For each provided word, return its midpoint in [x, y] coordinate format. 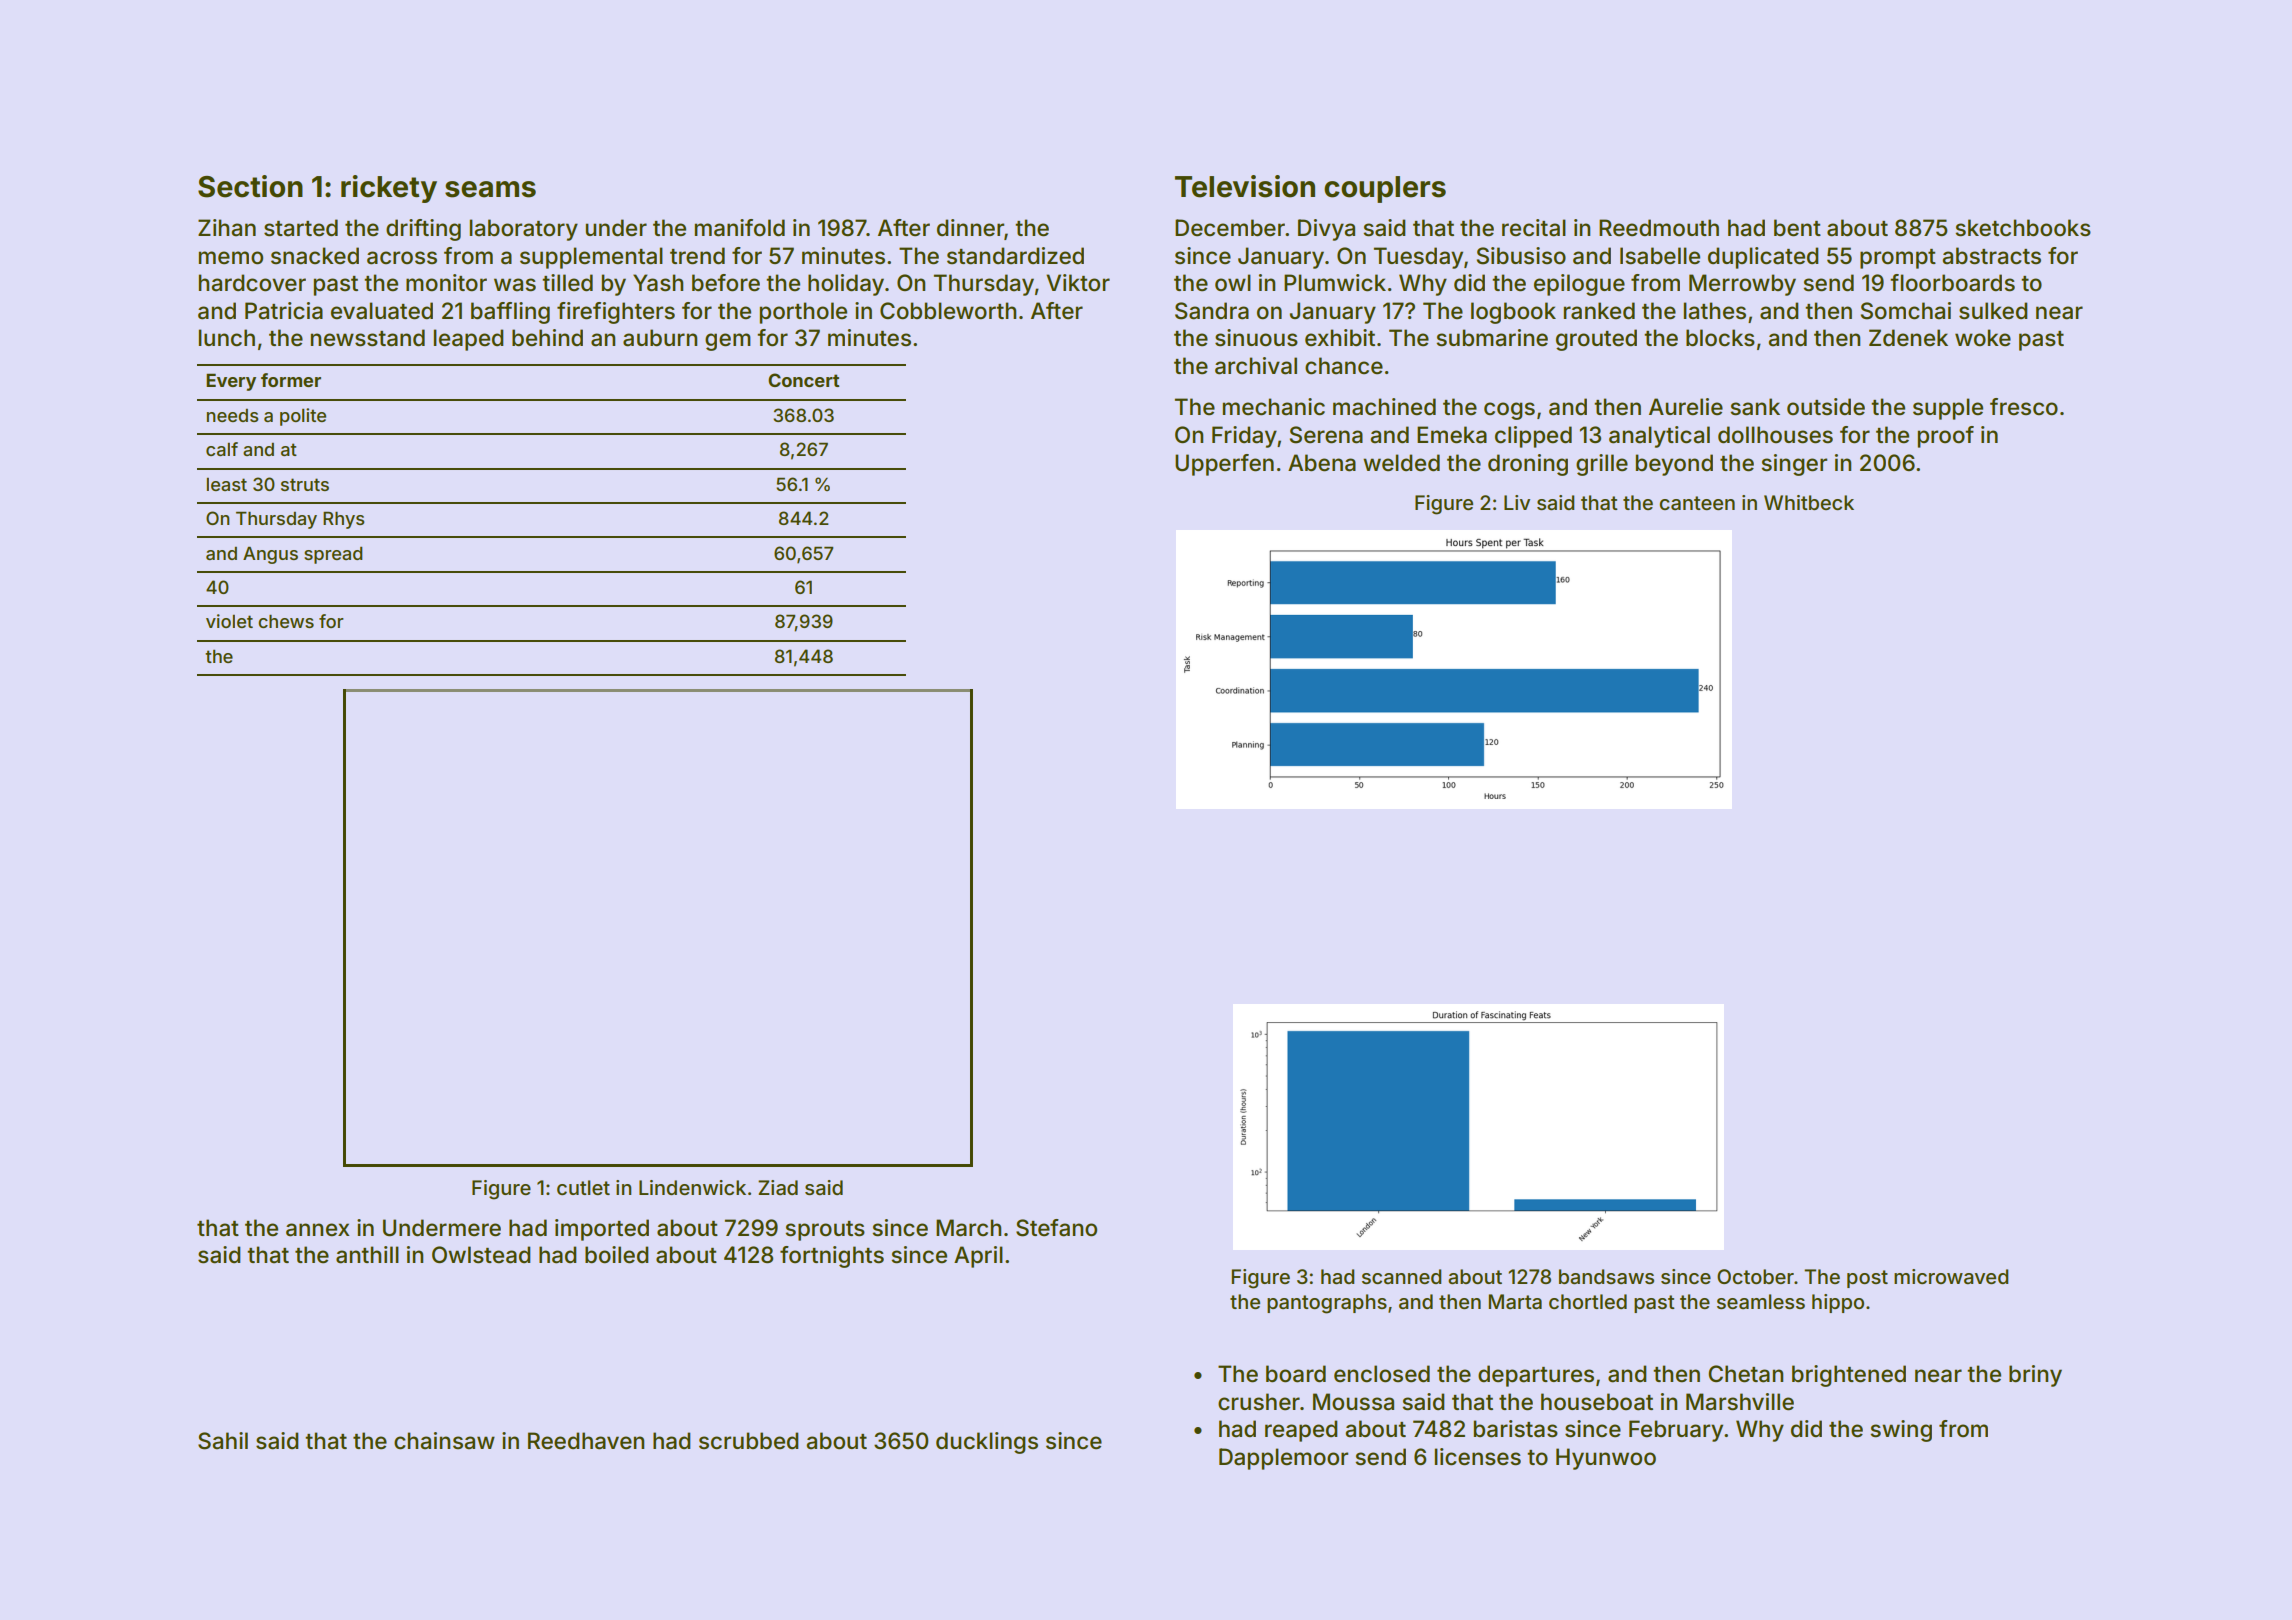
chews [286, 621]
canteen [1697, 503]
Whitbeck [1809, 502]
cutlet [583, 1187]
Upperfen [1224, 465]
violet [229, 621]
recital [1534, 228]
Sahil [223, 1441]
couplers [1385, 189]
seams [490, 189]
